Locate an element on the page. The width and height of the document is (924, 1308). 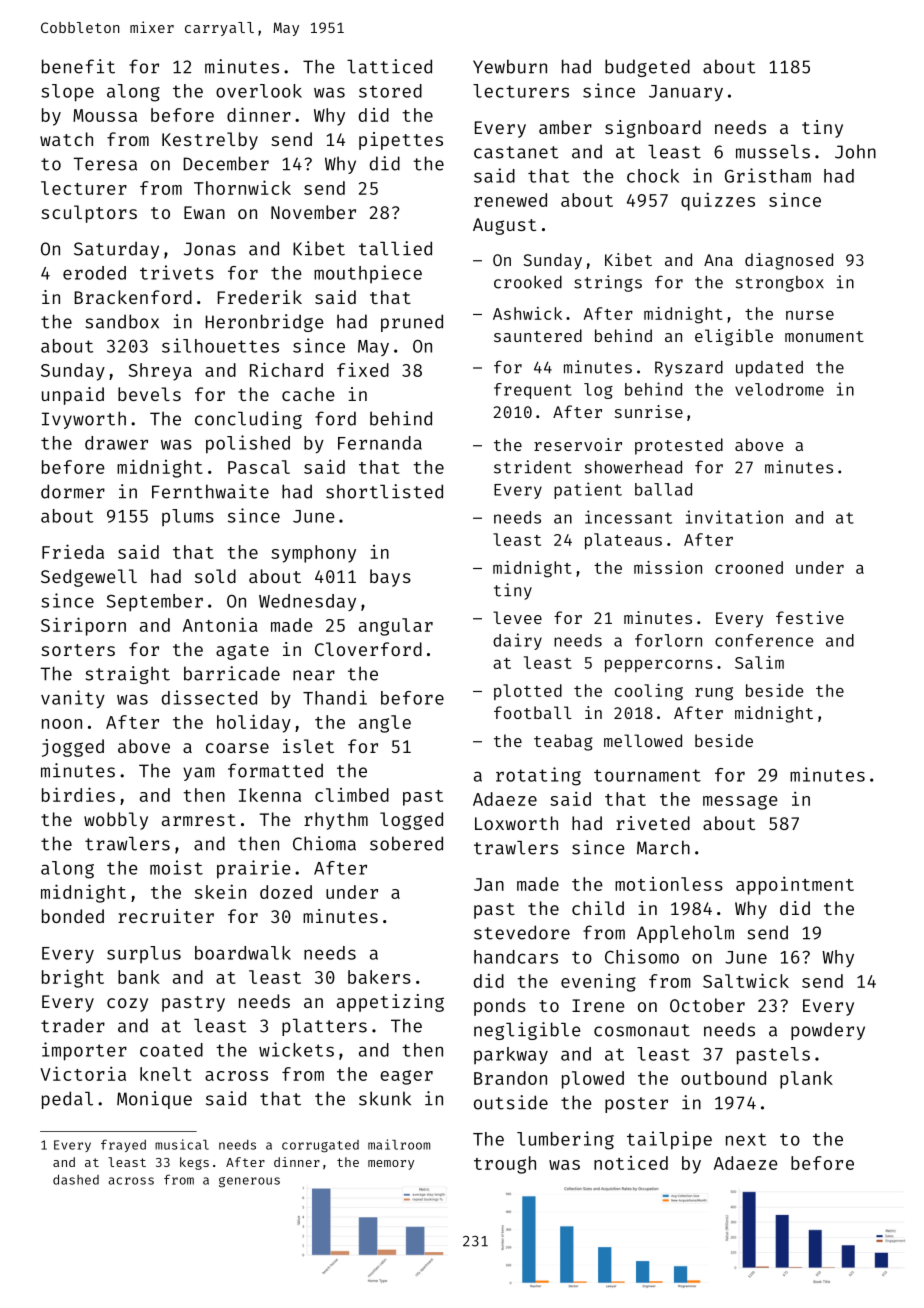
crooned is located at coordinates (749, 567).
